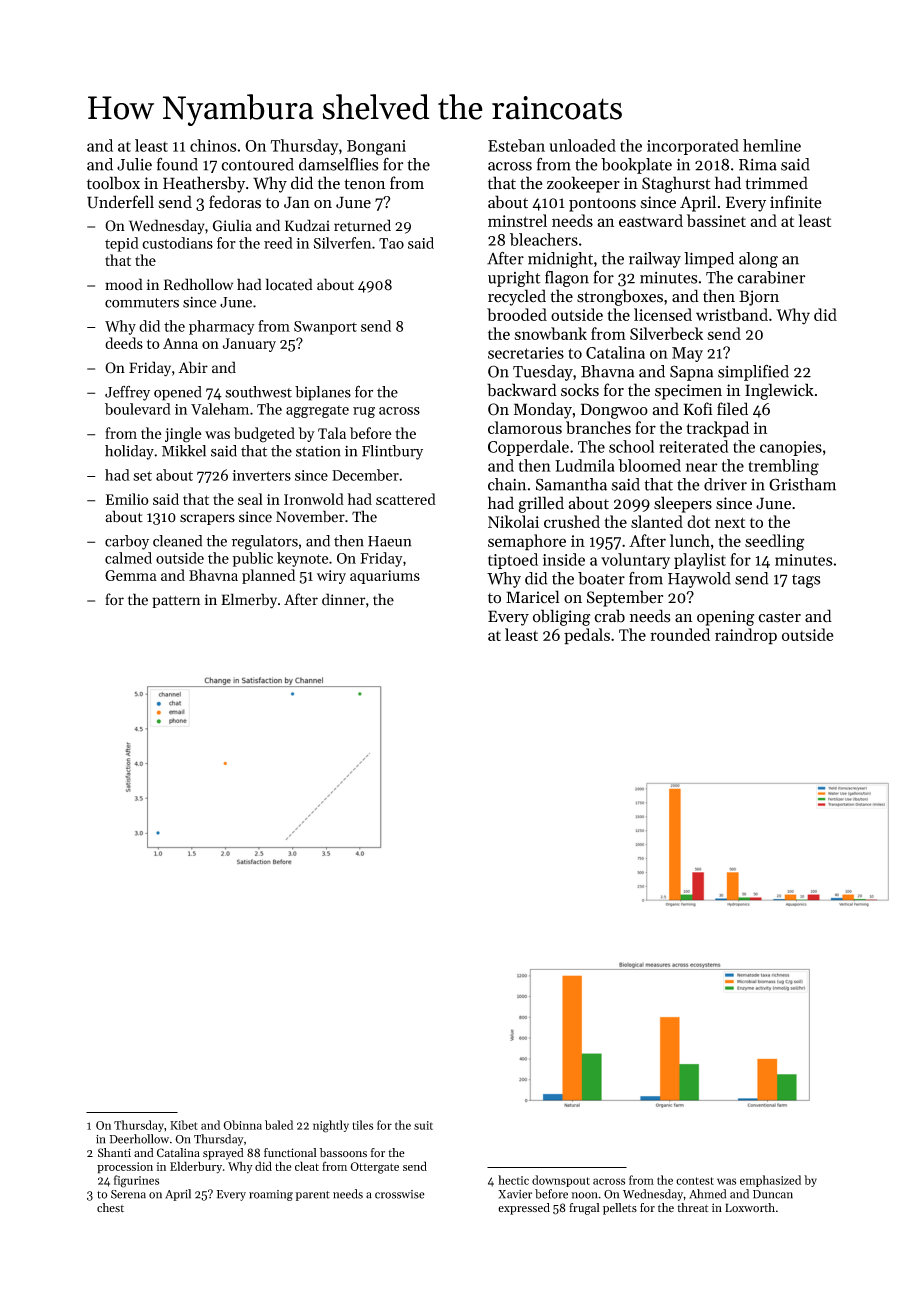 Image resolution: width=924 pixels, height=1314 pixels. Describe the element at coordinates (177, 541) in the screenshot. I see `cleaned` at that location.
